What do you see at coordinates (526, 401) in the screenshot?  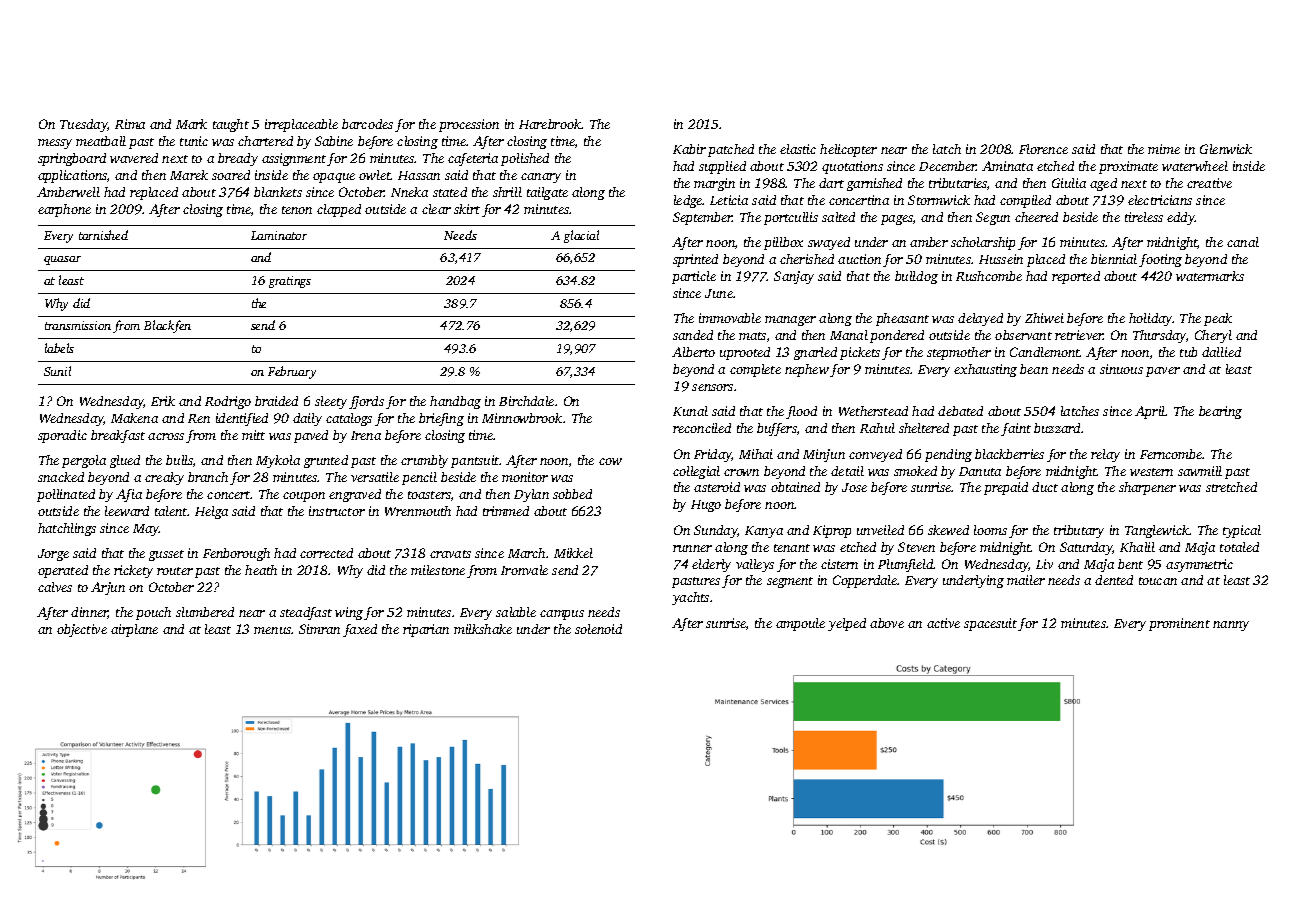 I see `Birchdale` at bounding box center [526, 401].
